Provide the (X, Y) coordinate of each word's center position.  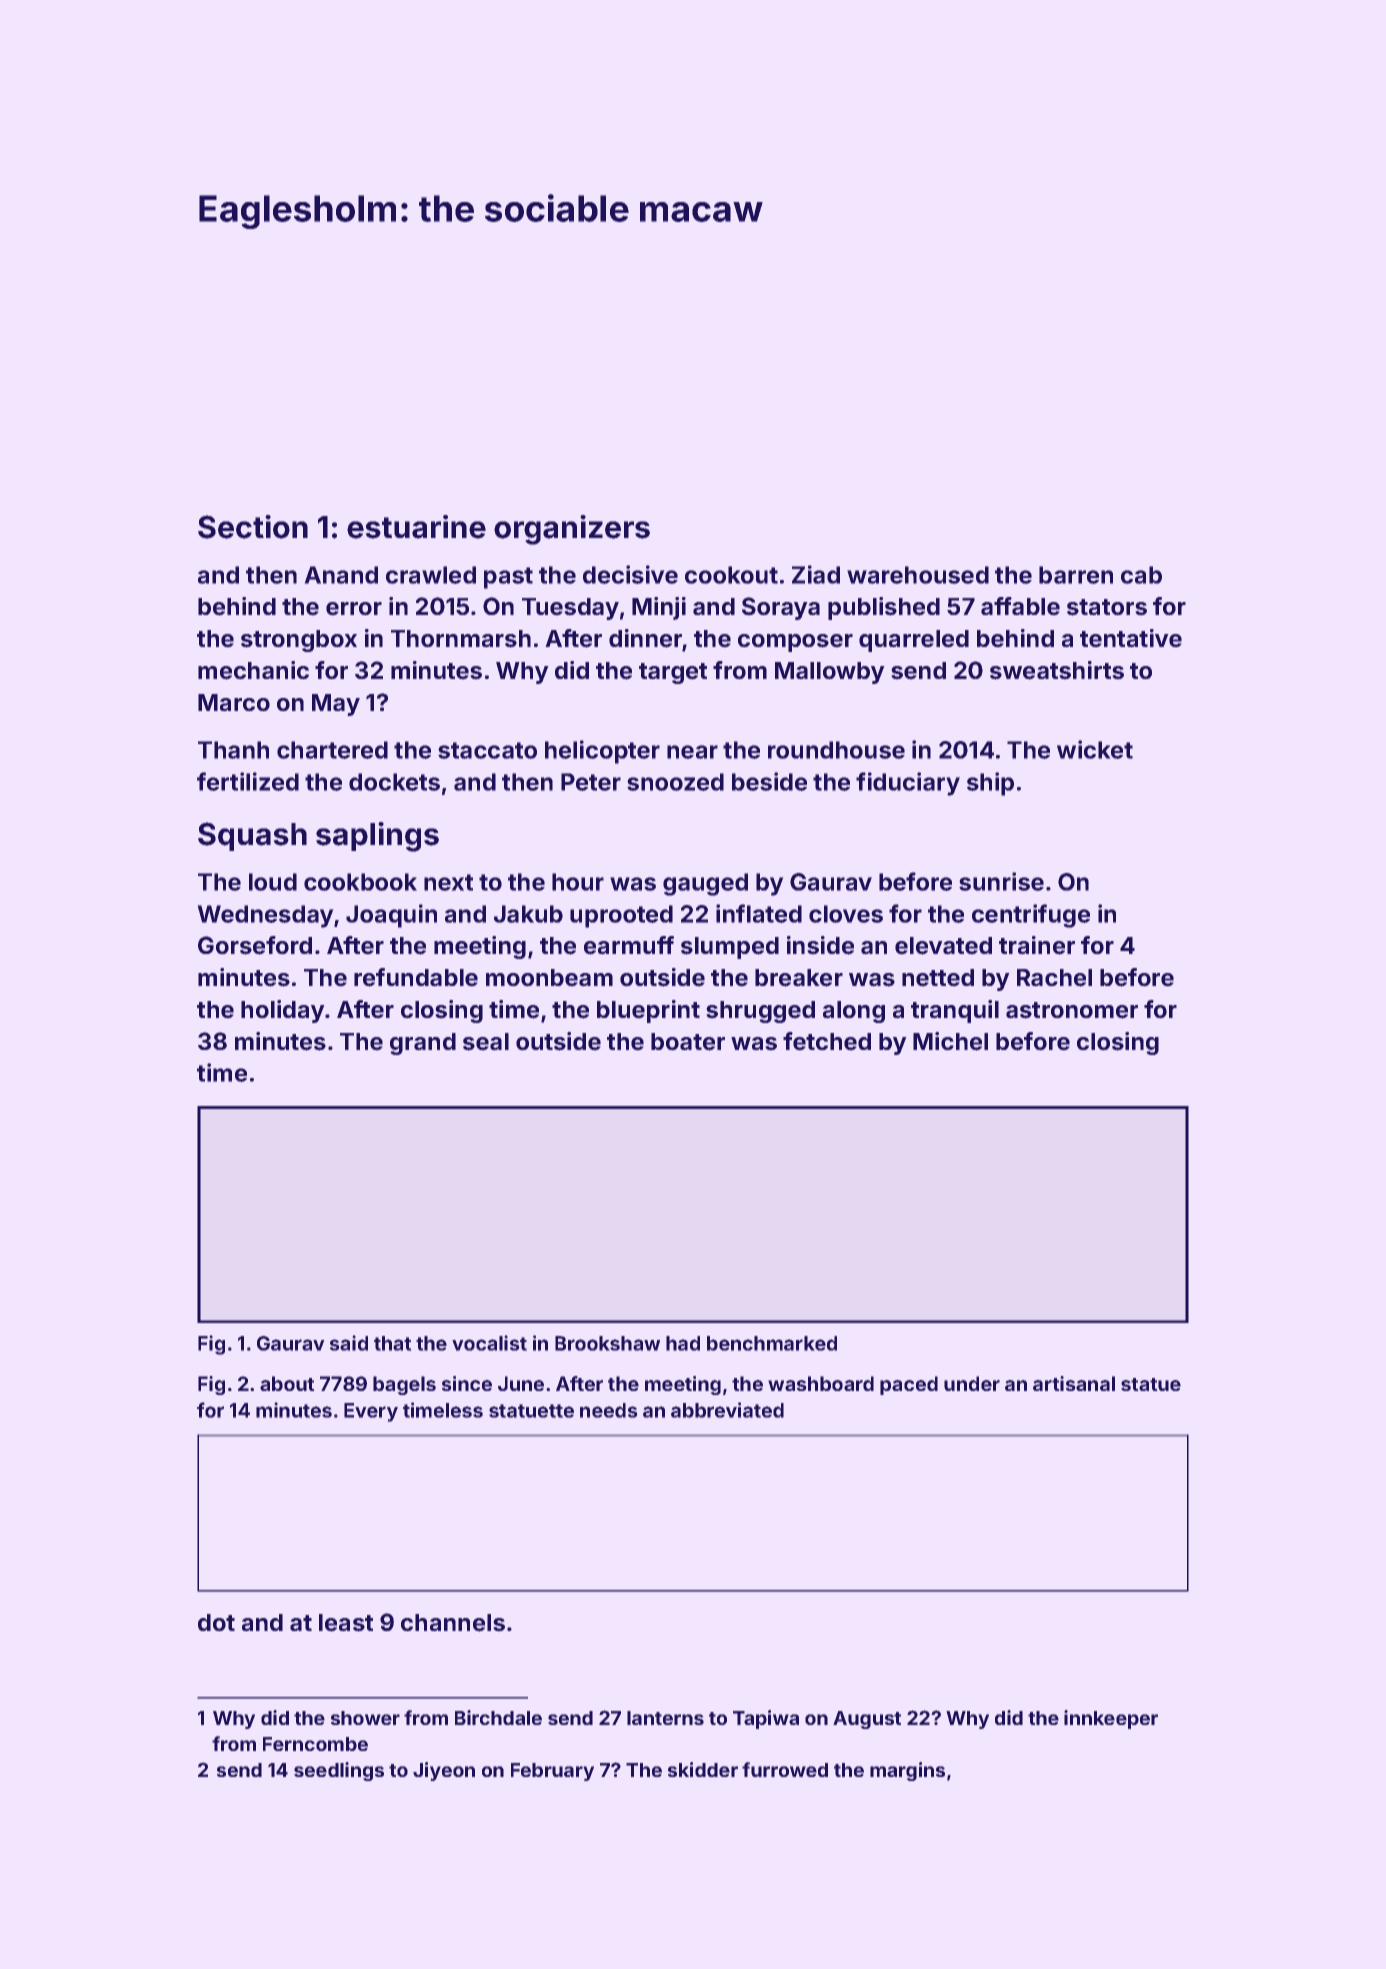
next (448, 882)
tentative (1131, 638)
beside (769, 781)
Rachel (1054, 978)
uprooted (621, 916)
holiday (282, 1011)
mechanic (253, 670)
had (683, 1343)
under (972, 1383)
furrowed (785, 1769)
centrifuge (1031, 916)
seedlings (339, 1771)
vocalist (489, 1343)
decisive (630, 574)
